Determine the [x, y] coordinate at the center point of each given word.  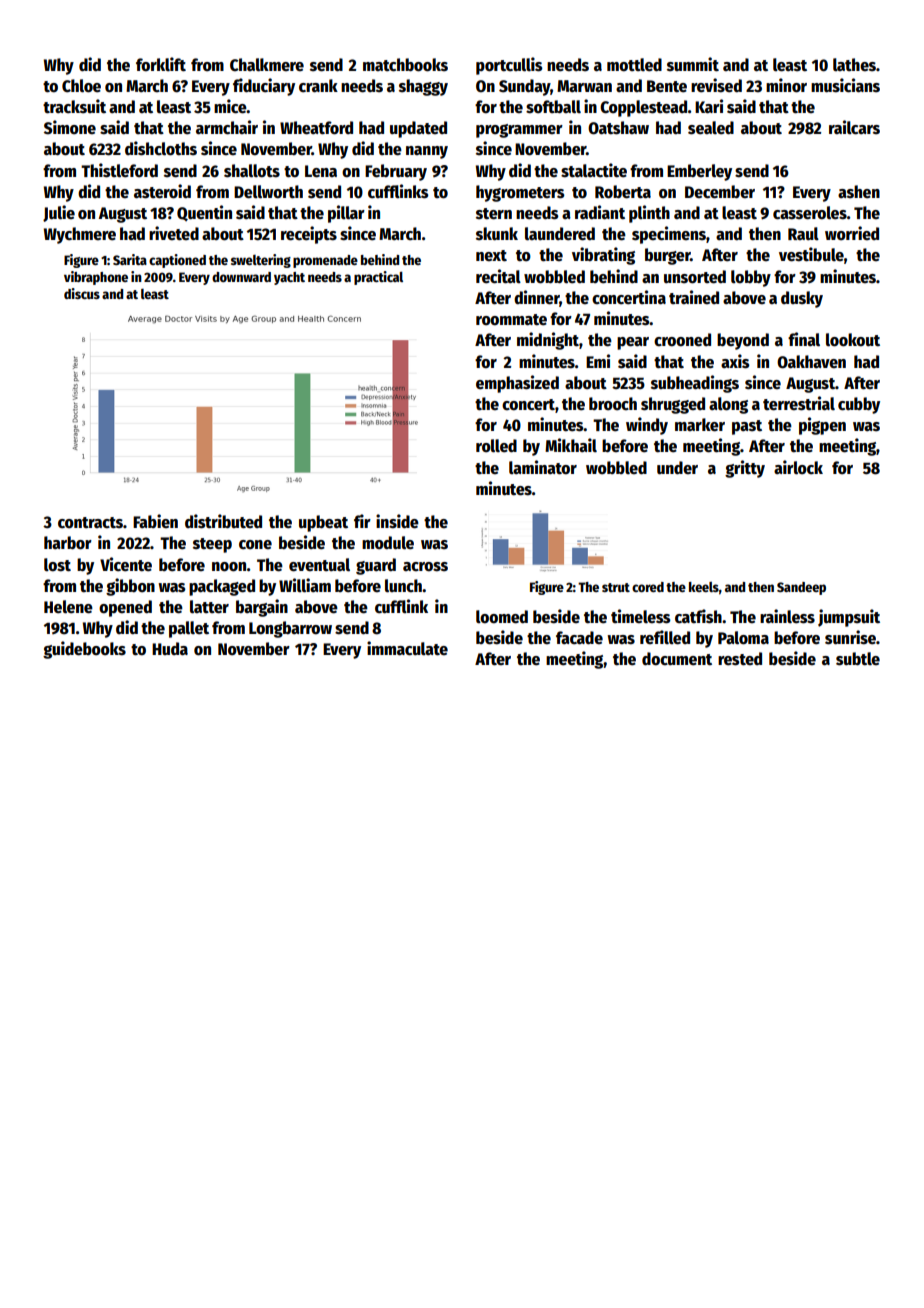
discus [82, 293]
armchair [227, 127]
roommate [511, 320]
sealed [711, 128]
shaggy [423, 87]
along [728, 405]
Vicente [126, 564]
